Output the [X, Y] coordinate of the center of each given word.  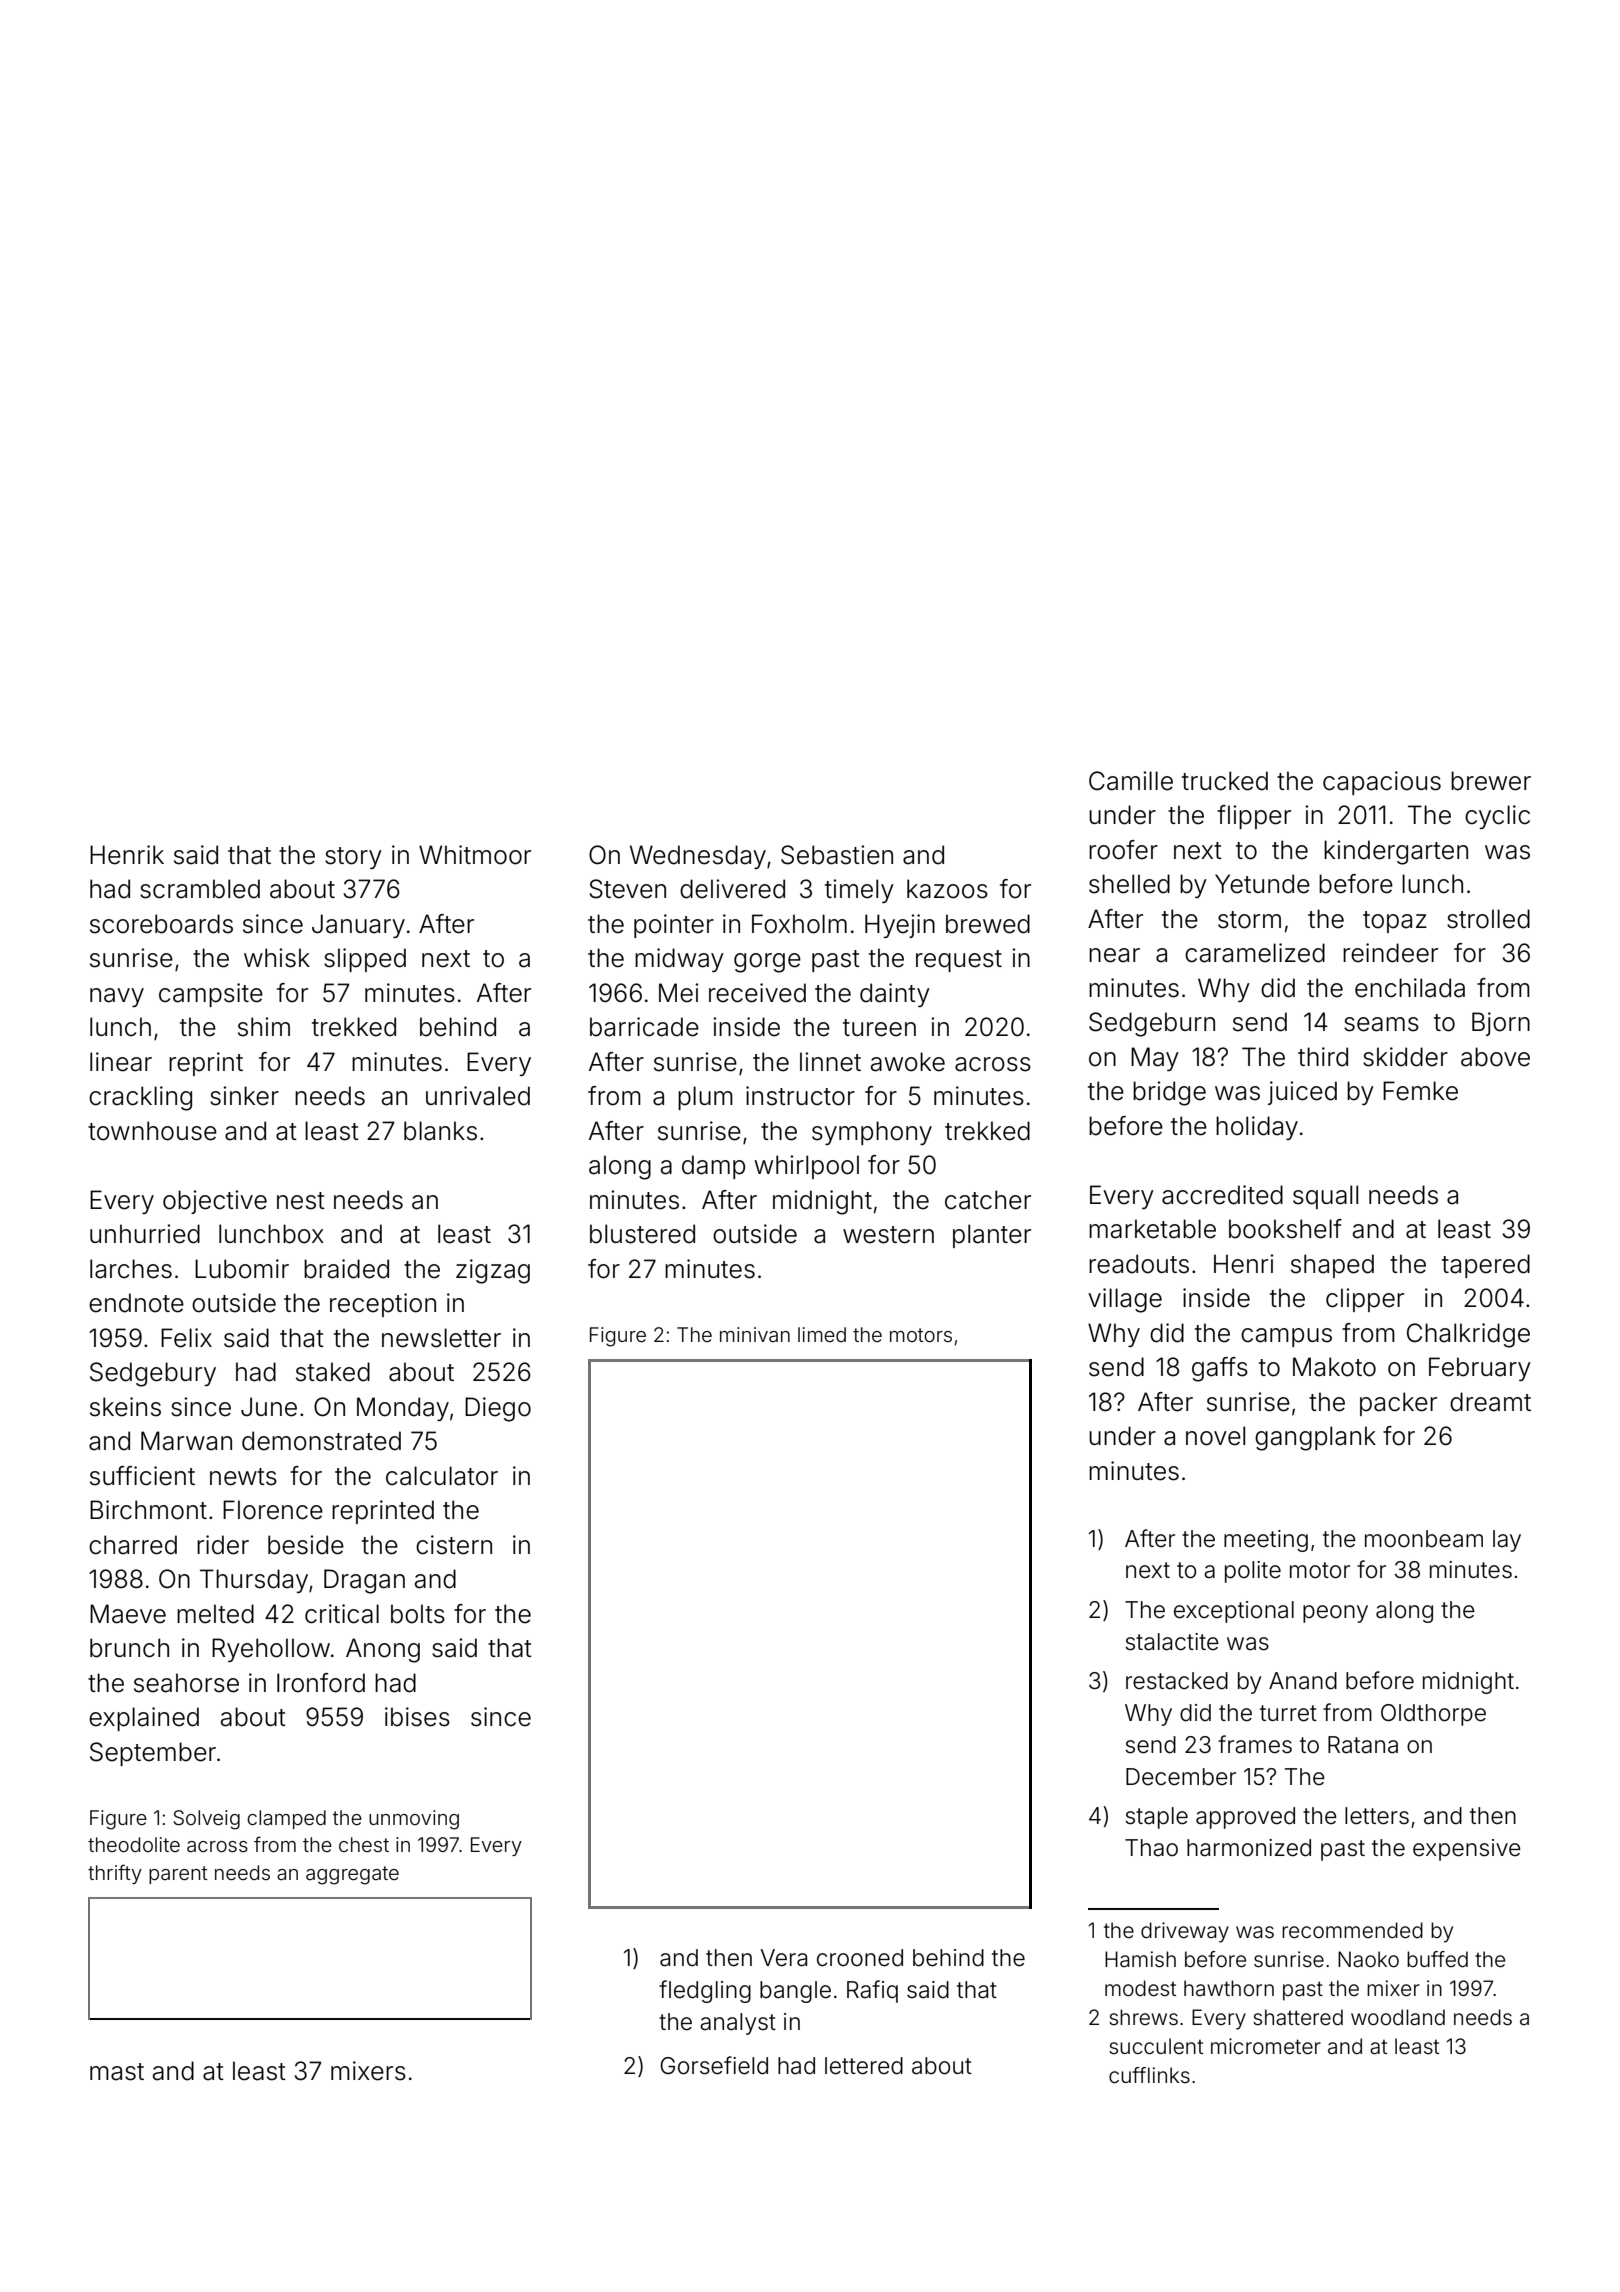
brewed [988, 924]
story [353, 858]
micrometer [1266, 2046]
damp [713, 1167]
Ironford [321, 1683]
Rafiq [872, 1991]
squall [1325, 1197]
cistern [454, 1545]
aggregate [352, 1875]
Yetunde [1262, 884]
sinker [244, 1096]
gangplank [1315, 1438]
